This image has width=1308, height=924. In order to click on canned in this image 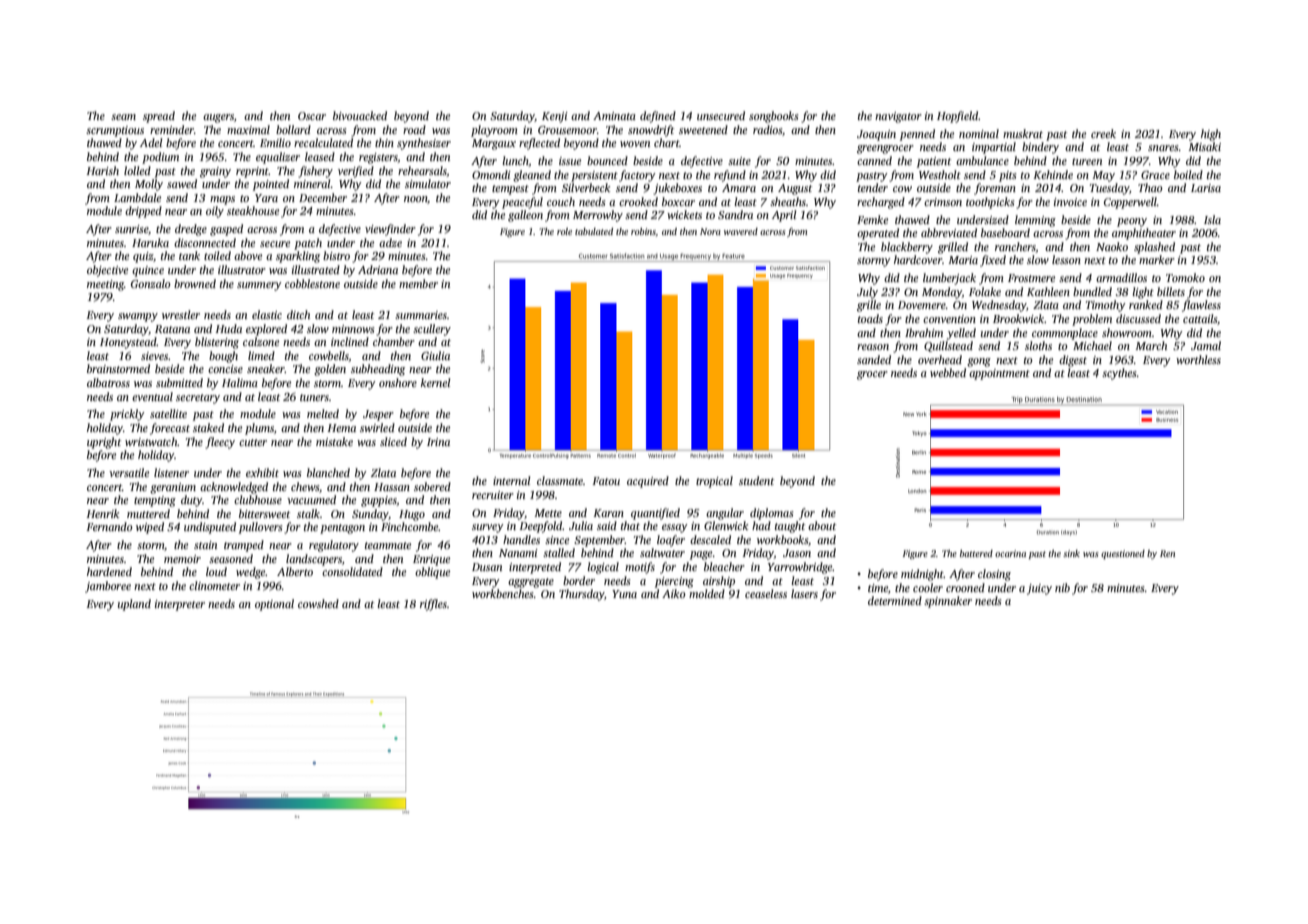, I will do `click(874, 160)`.
